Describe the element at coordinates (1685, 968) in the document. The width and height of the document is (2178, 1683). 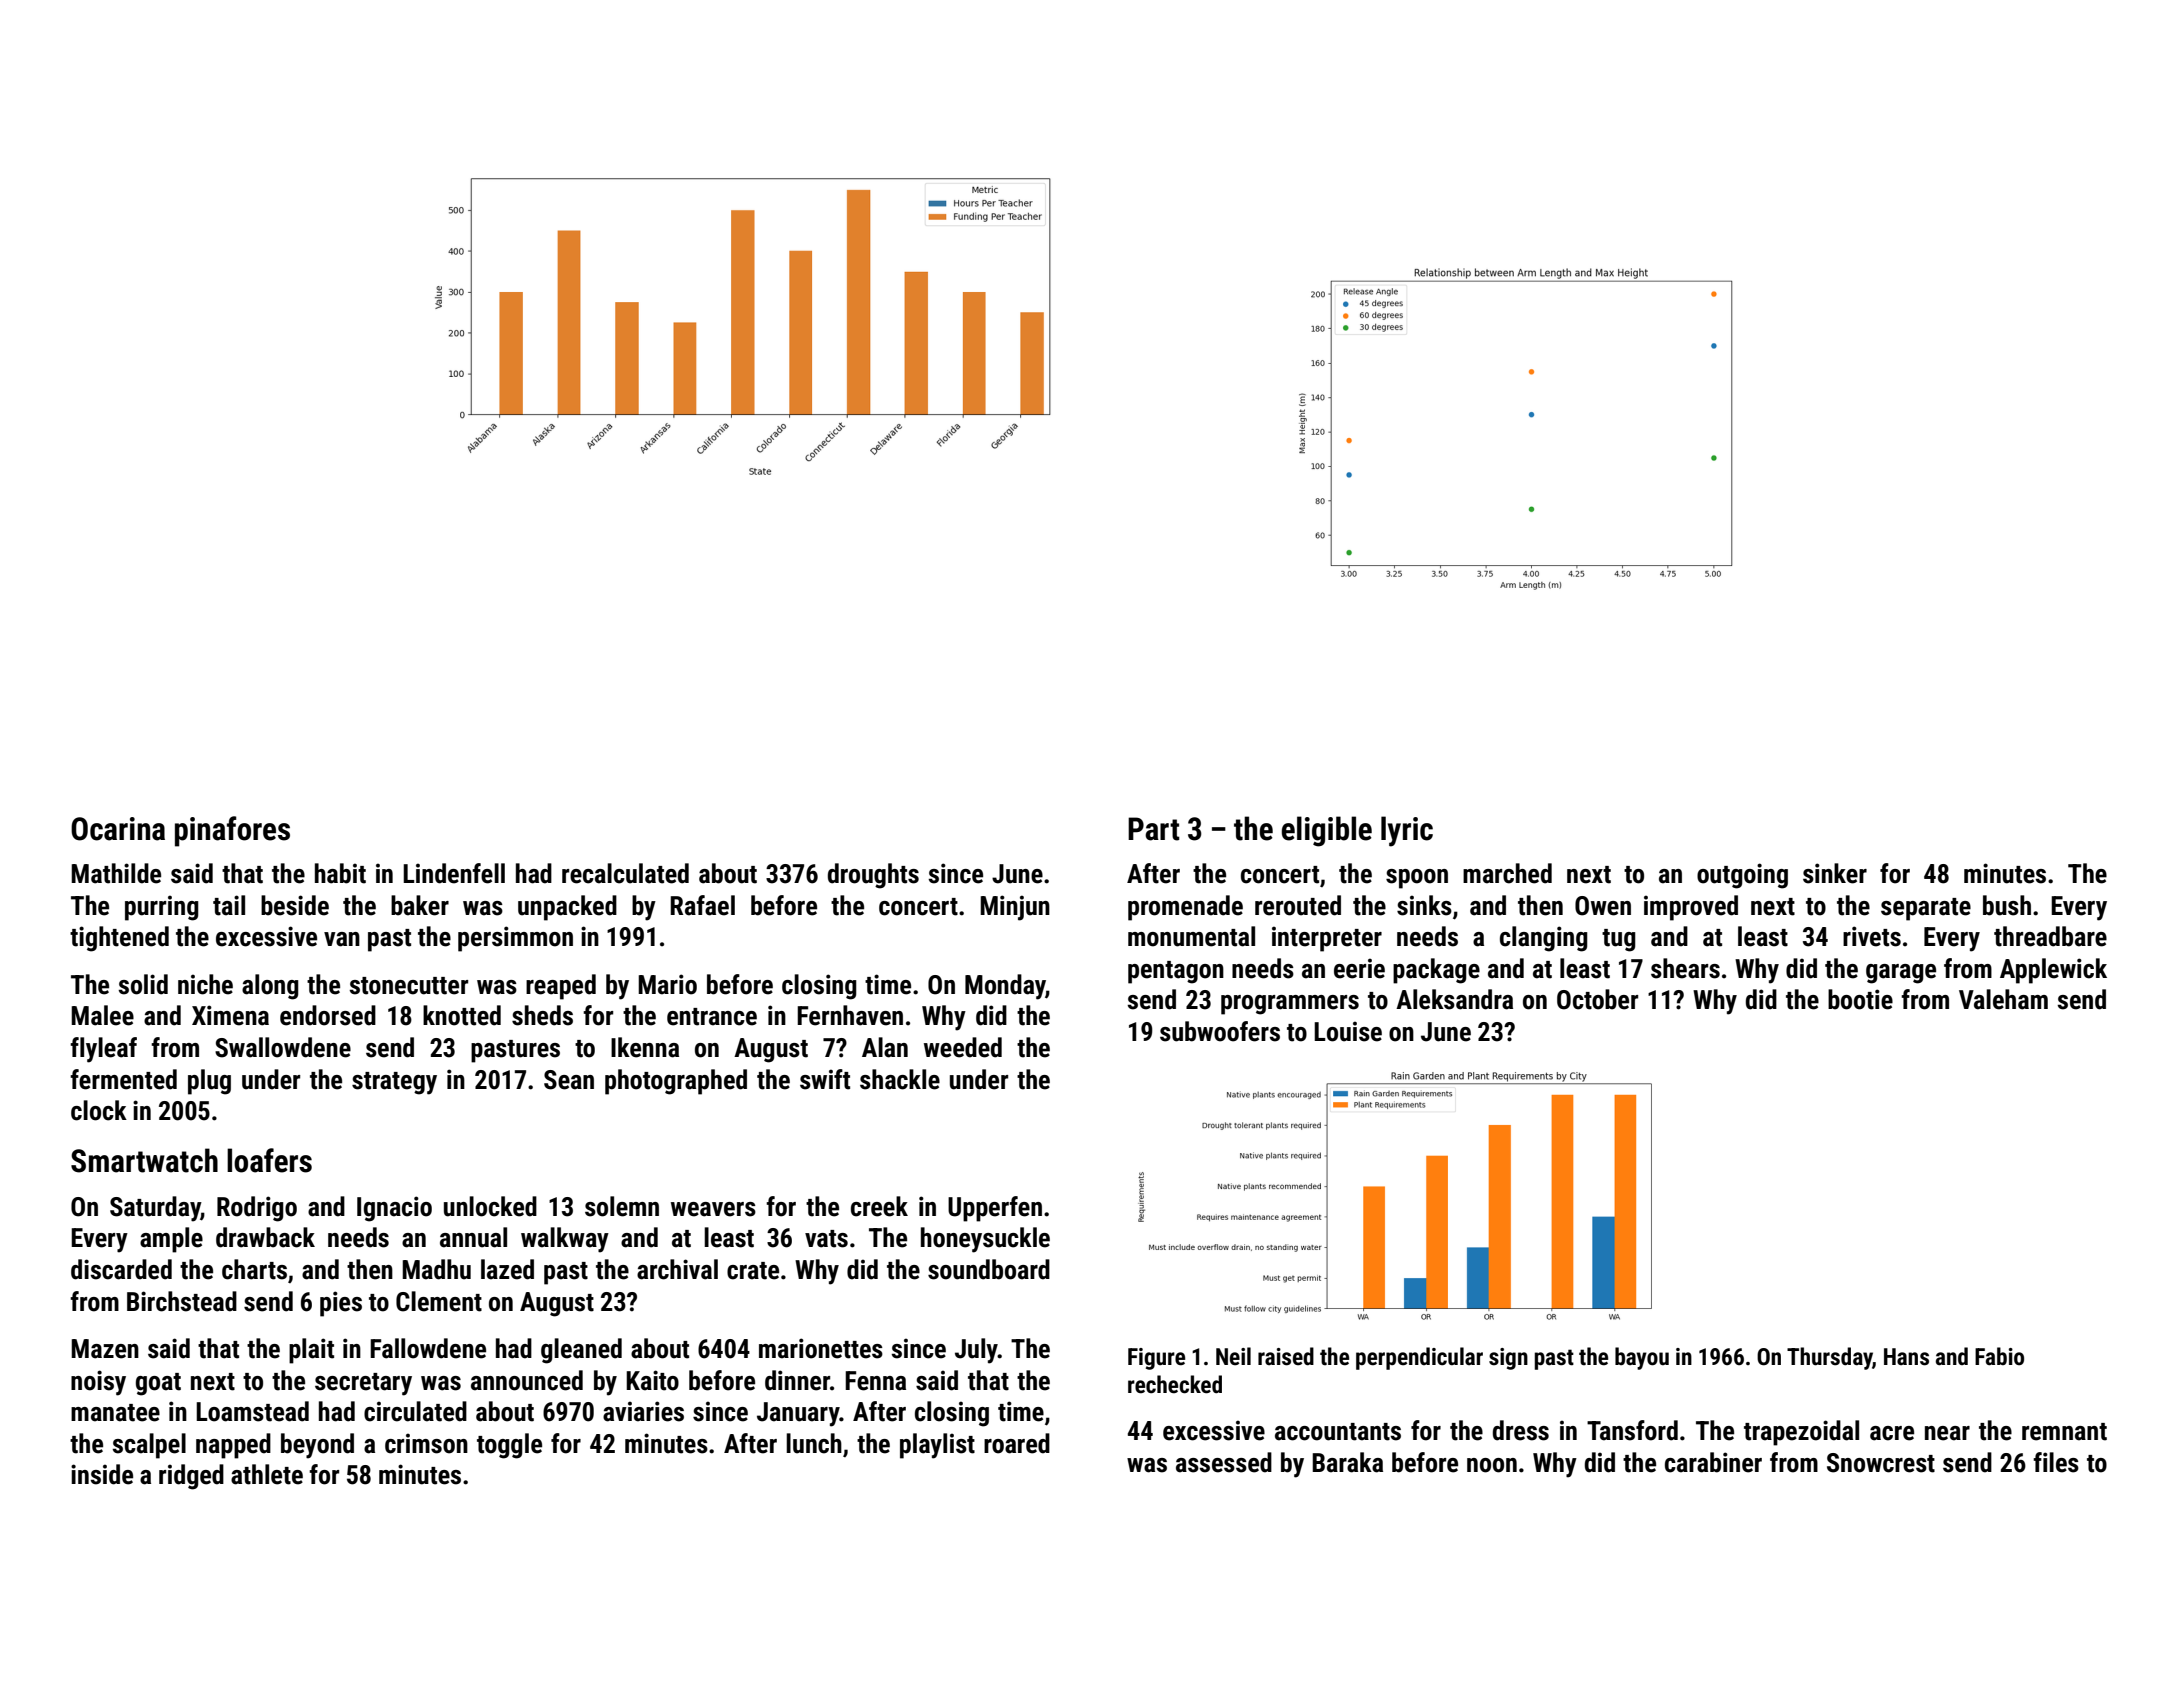
I see `shears` at that location.
